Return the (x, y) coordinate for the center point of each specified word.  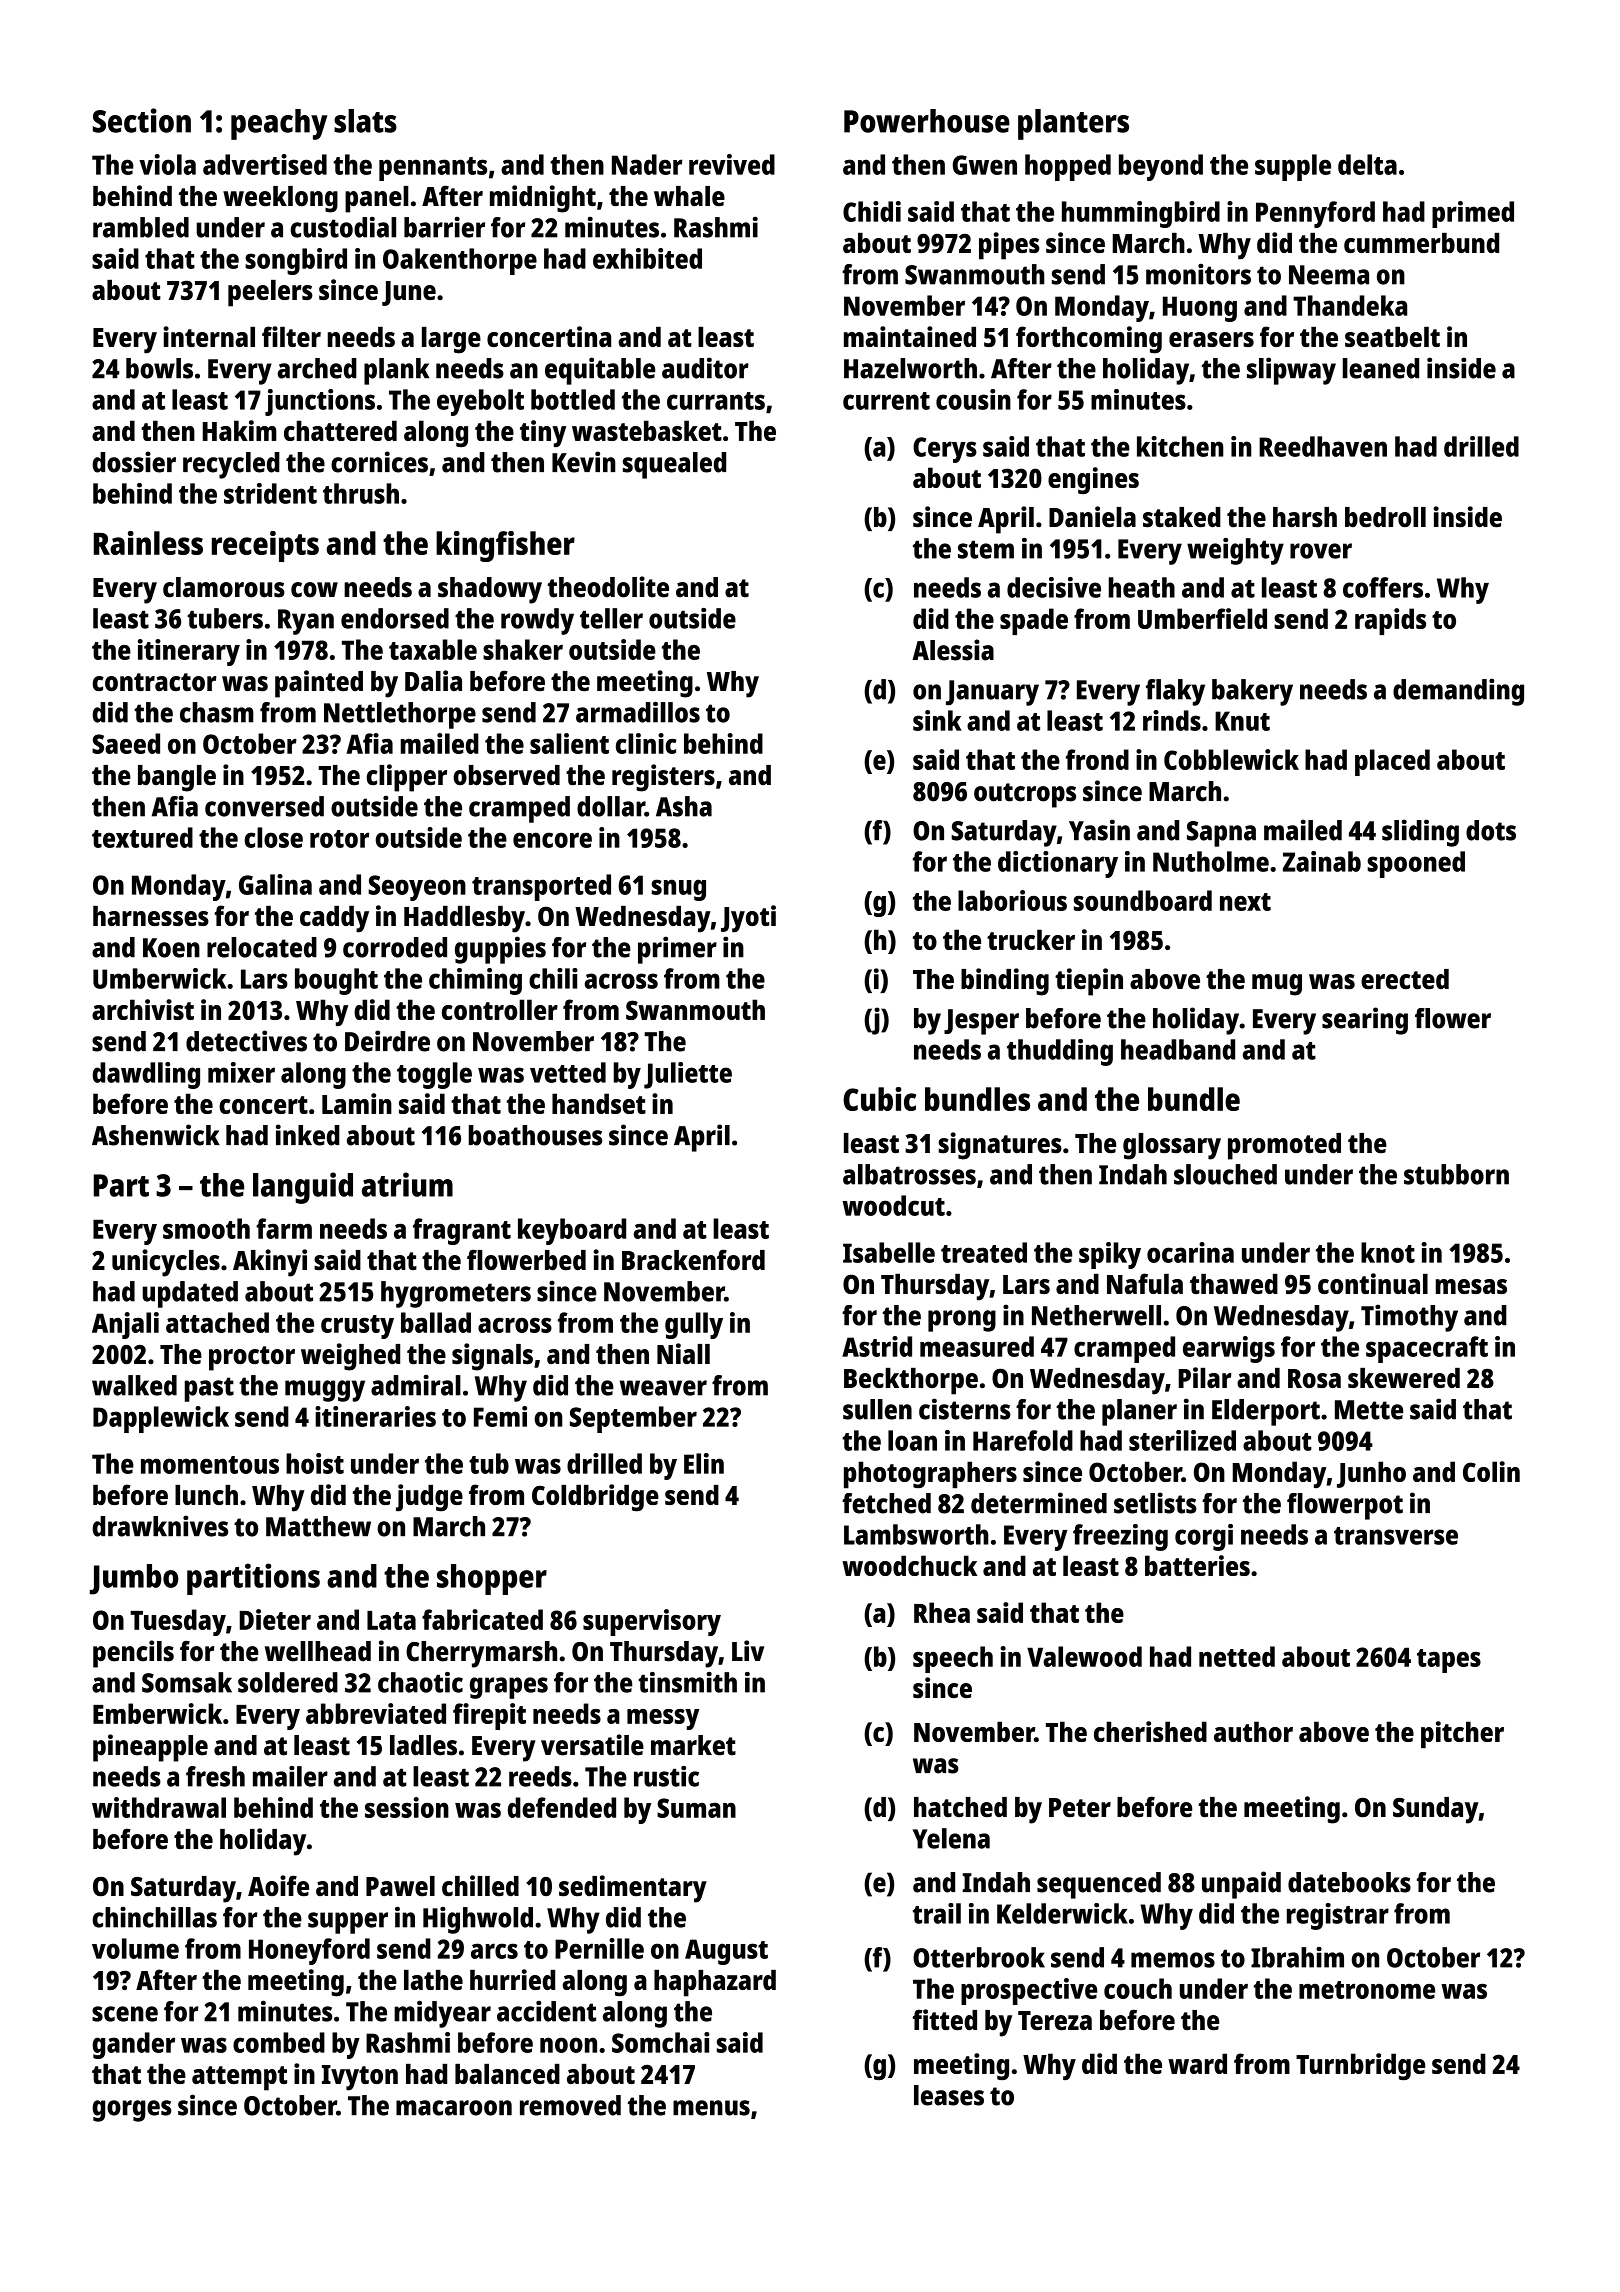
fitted (945, 2020)
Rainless (148, 543)
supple (1293, 167)
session (407, 1807)
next (1245, 902)
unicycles (166, 1263)
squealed (674, 465)
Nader (647, 164)
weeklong (280, 199)
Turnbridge (1360, 2066)
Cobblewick (1231, 759)
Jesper (981, 1022)
